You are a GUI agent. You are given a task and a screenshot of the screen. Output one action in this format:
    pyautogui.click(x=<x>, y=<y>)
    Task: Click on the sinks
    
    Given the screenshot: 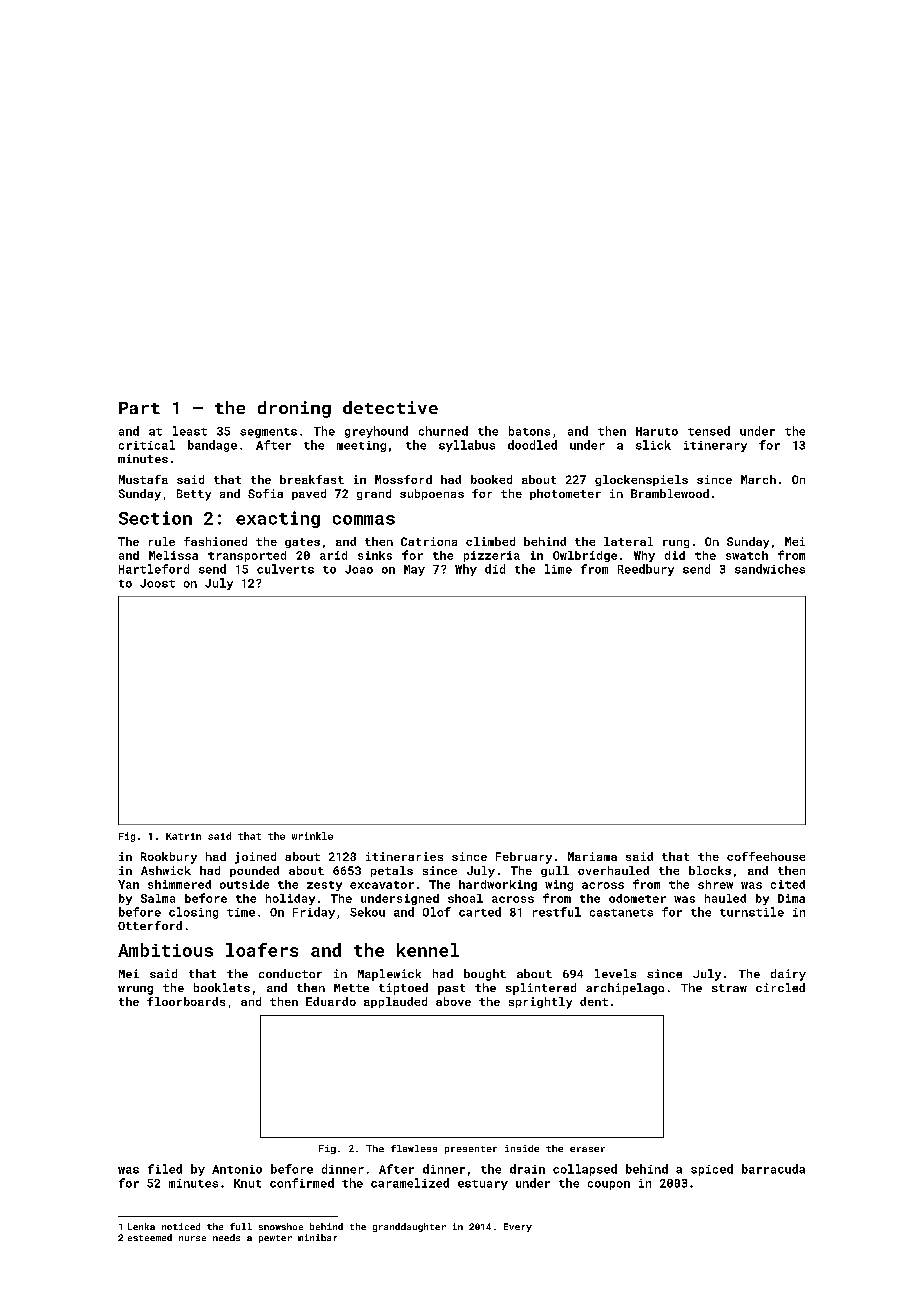 What is the action you would take?
    pyautogui.click(x=375, y=555)
